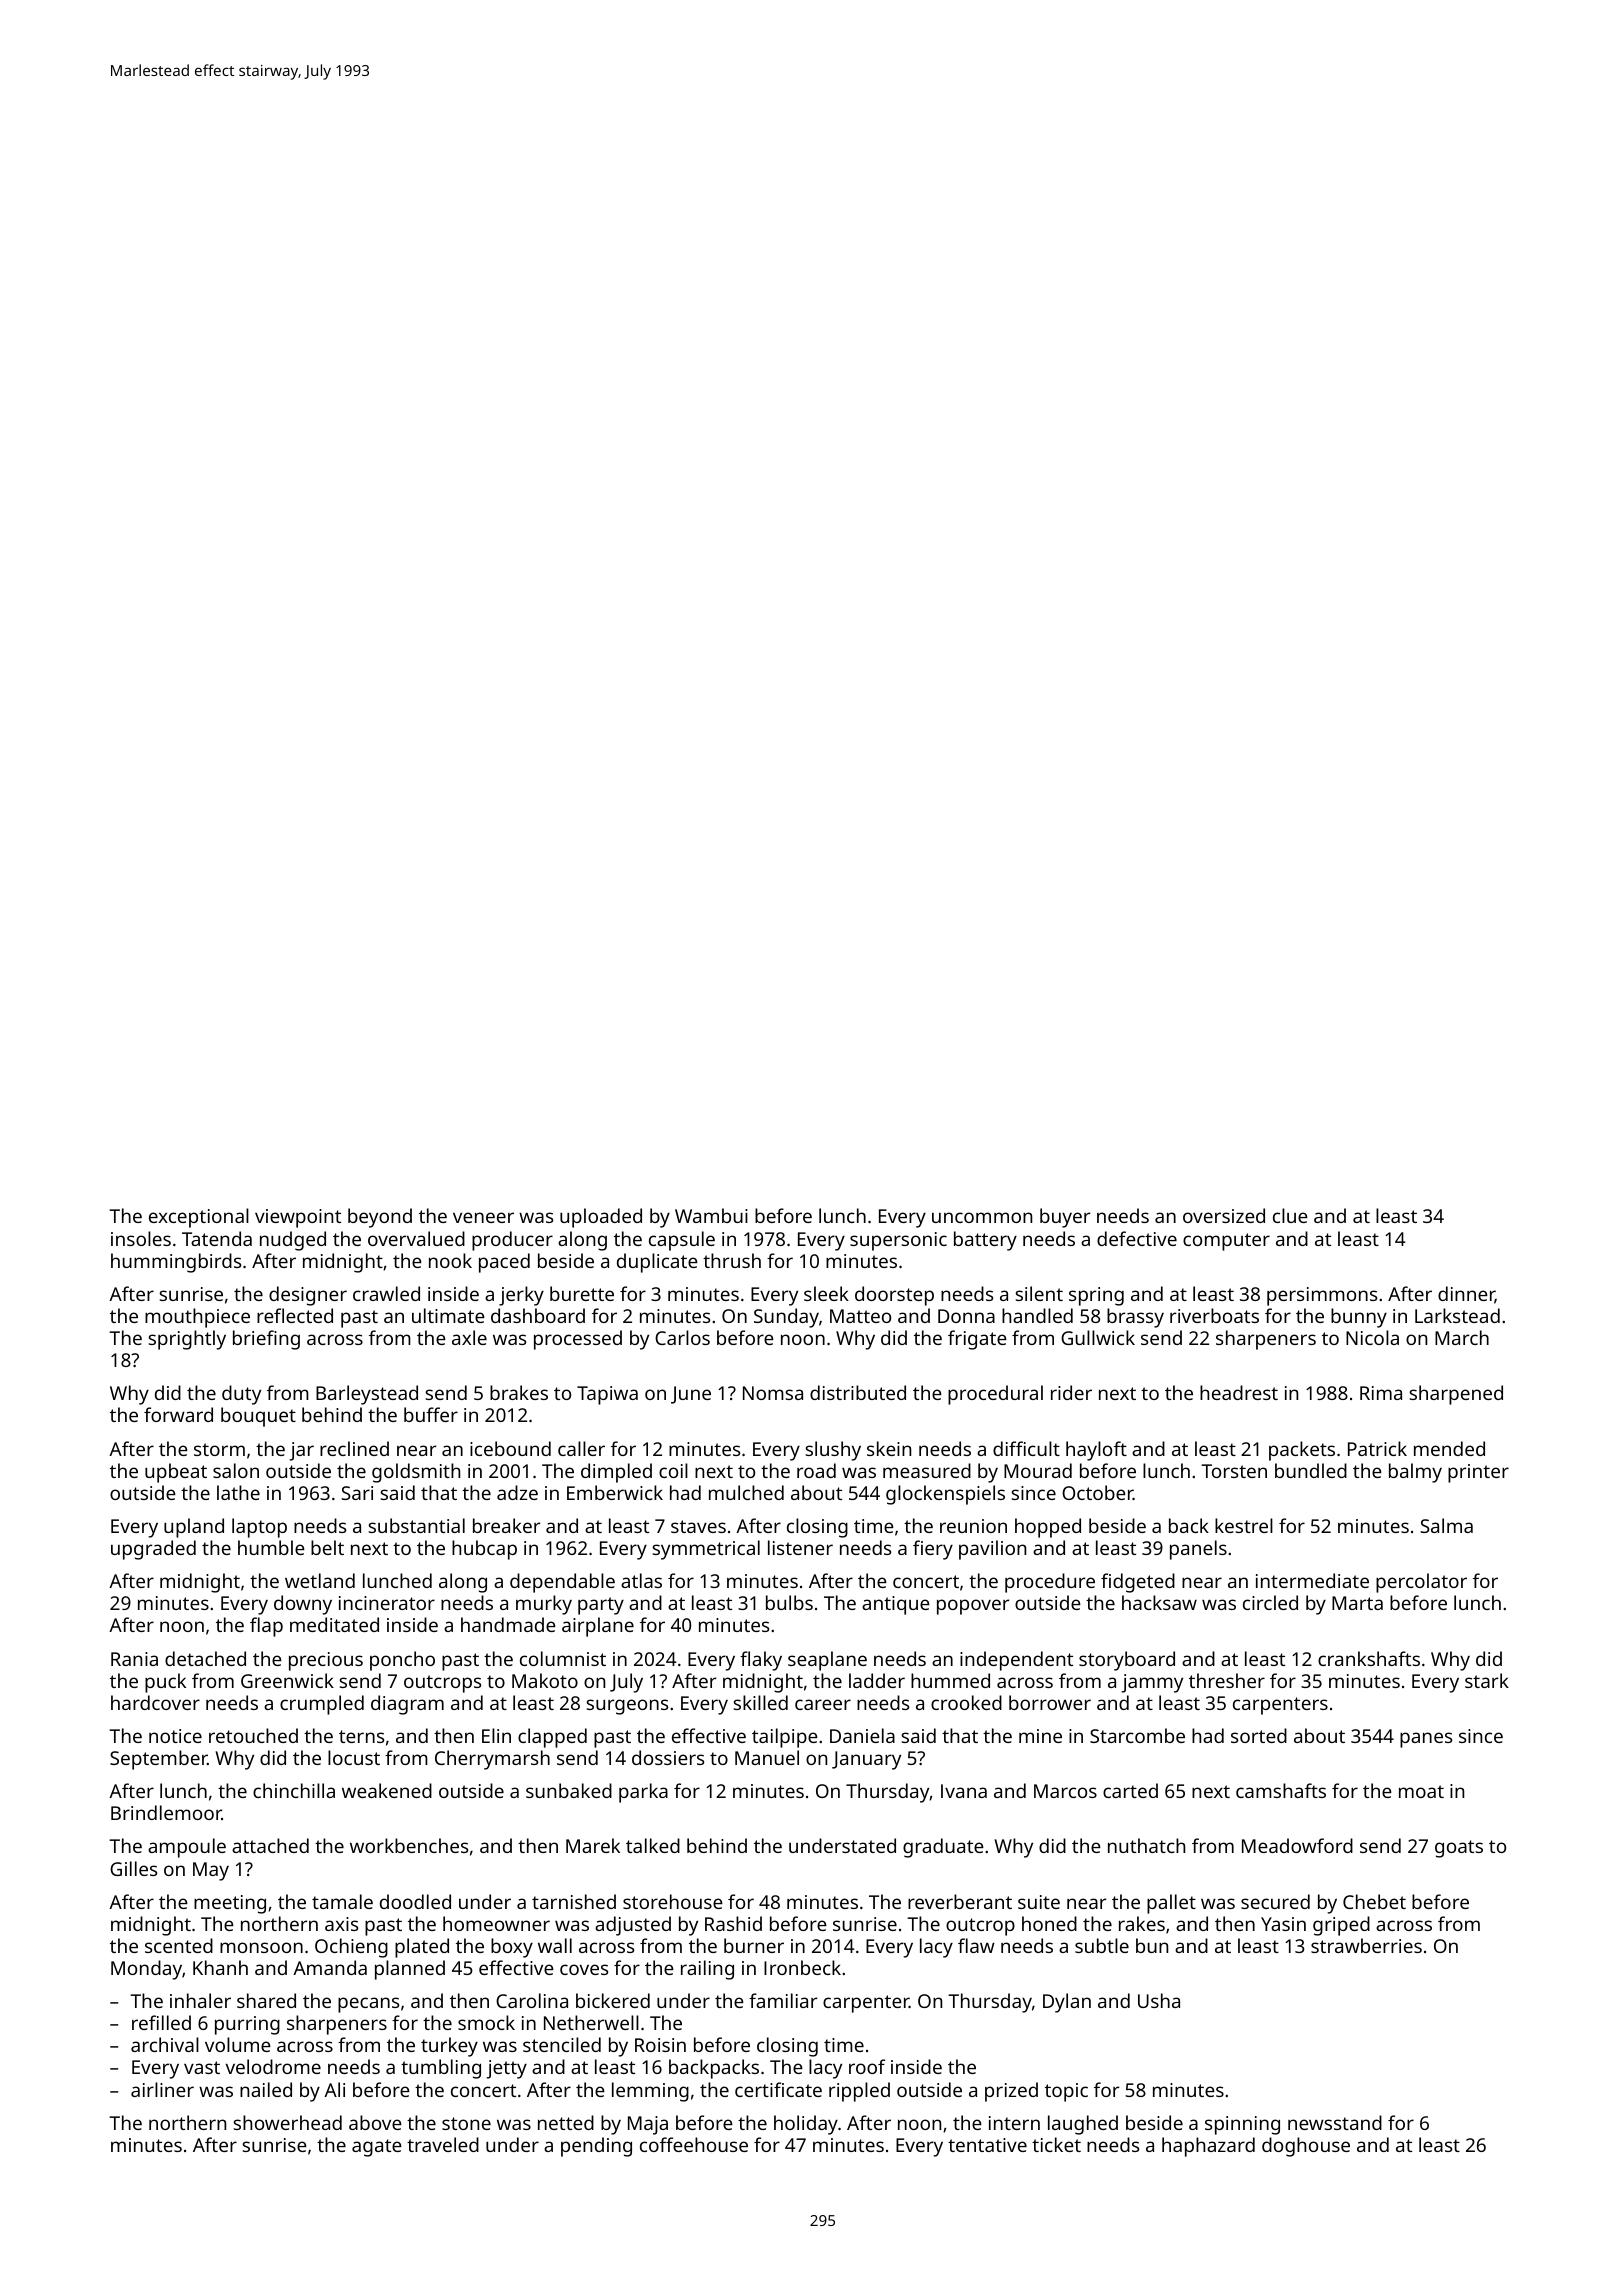 The image size is (1620, 2292). Describe the element at coordinates (176, 1263) in the screenshot. I see `hummingbirds` at that location.
